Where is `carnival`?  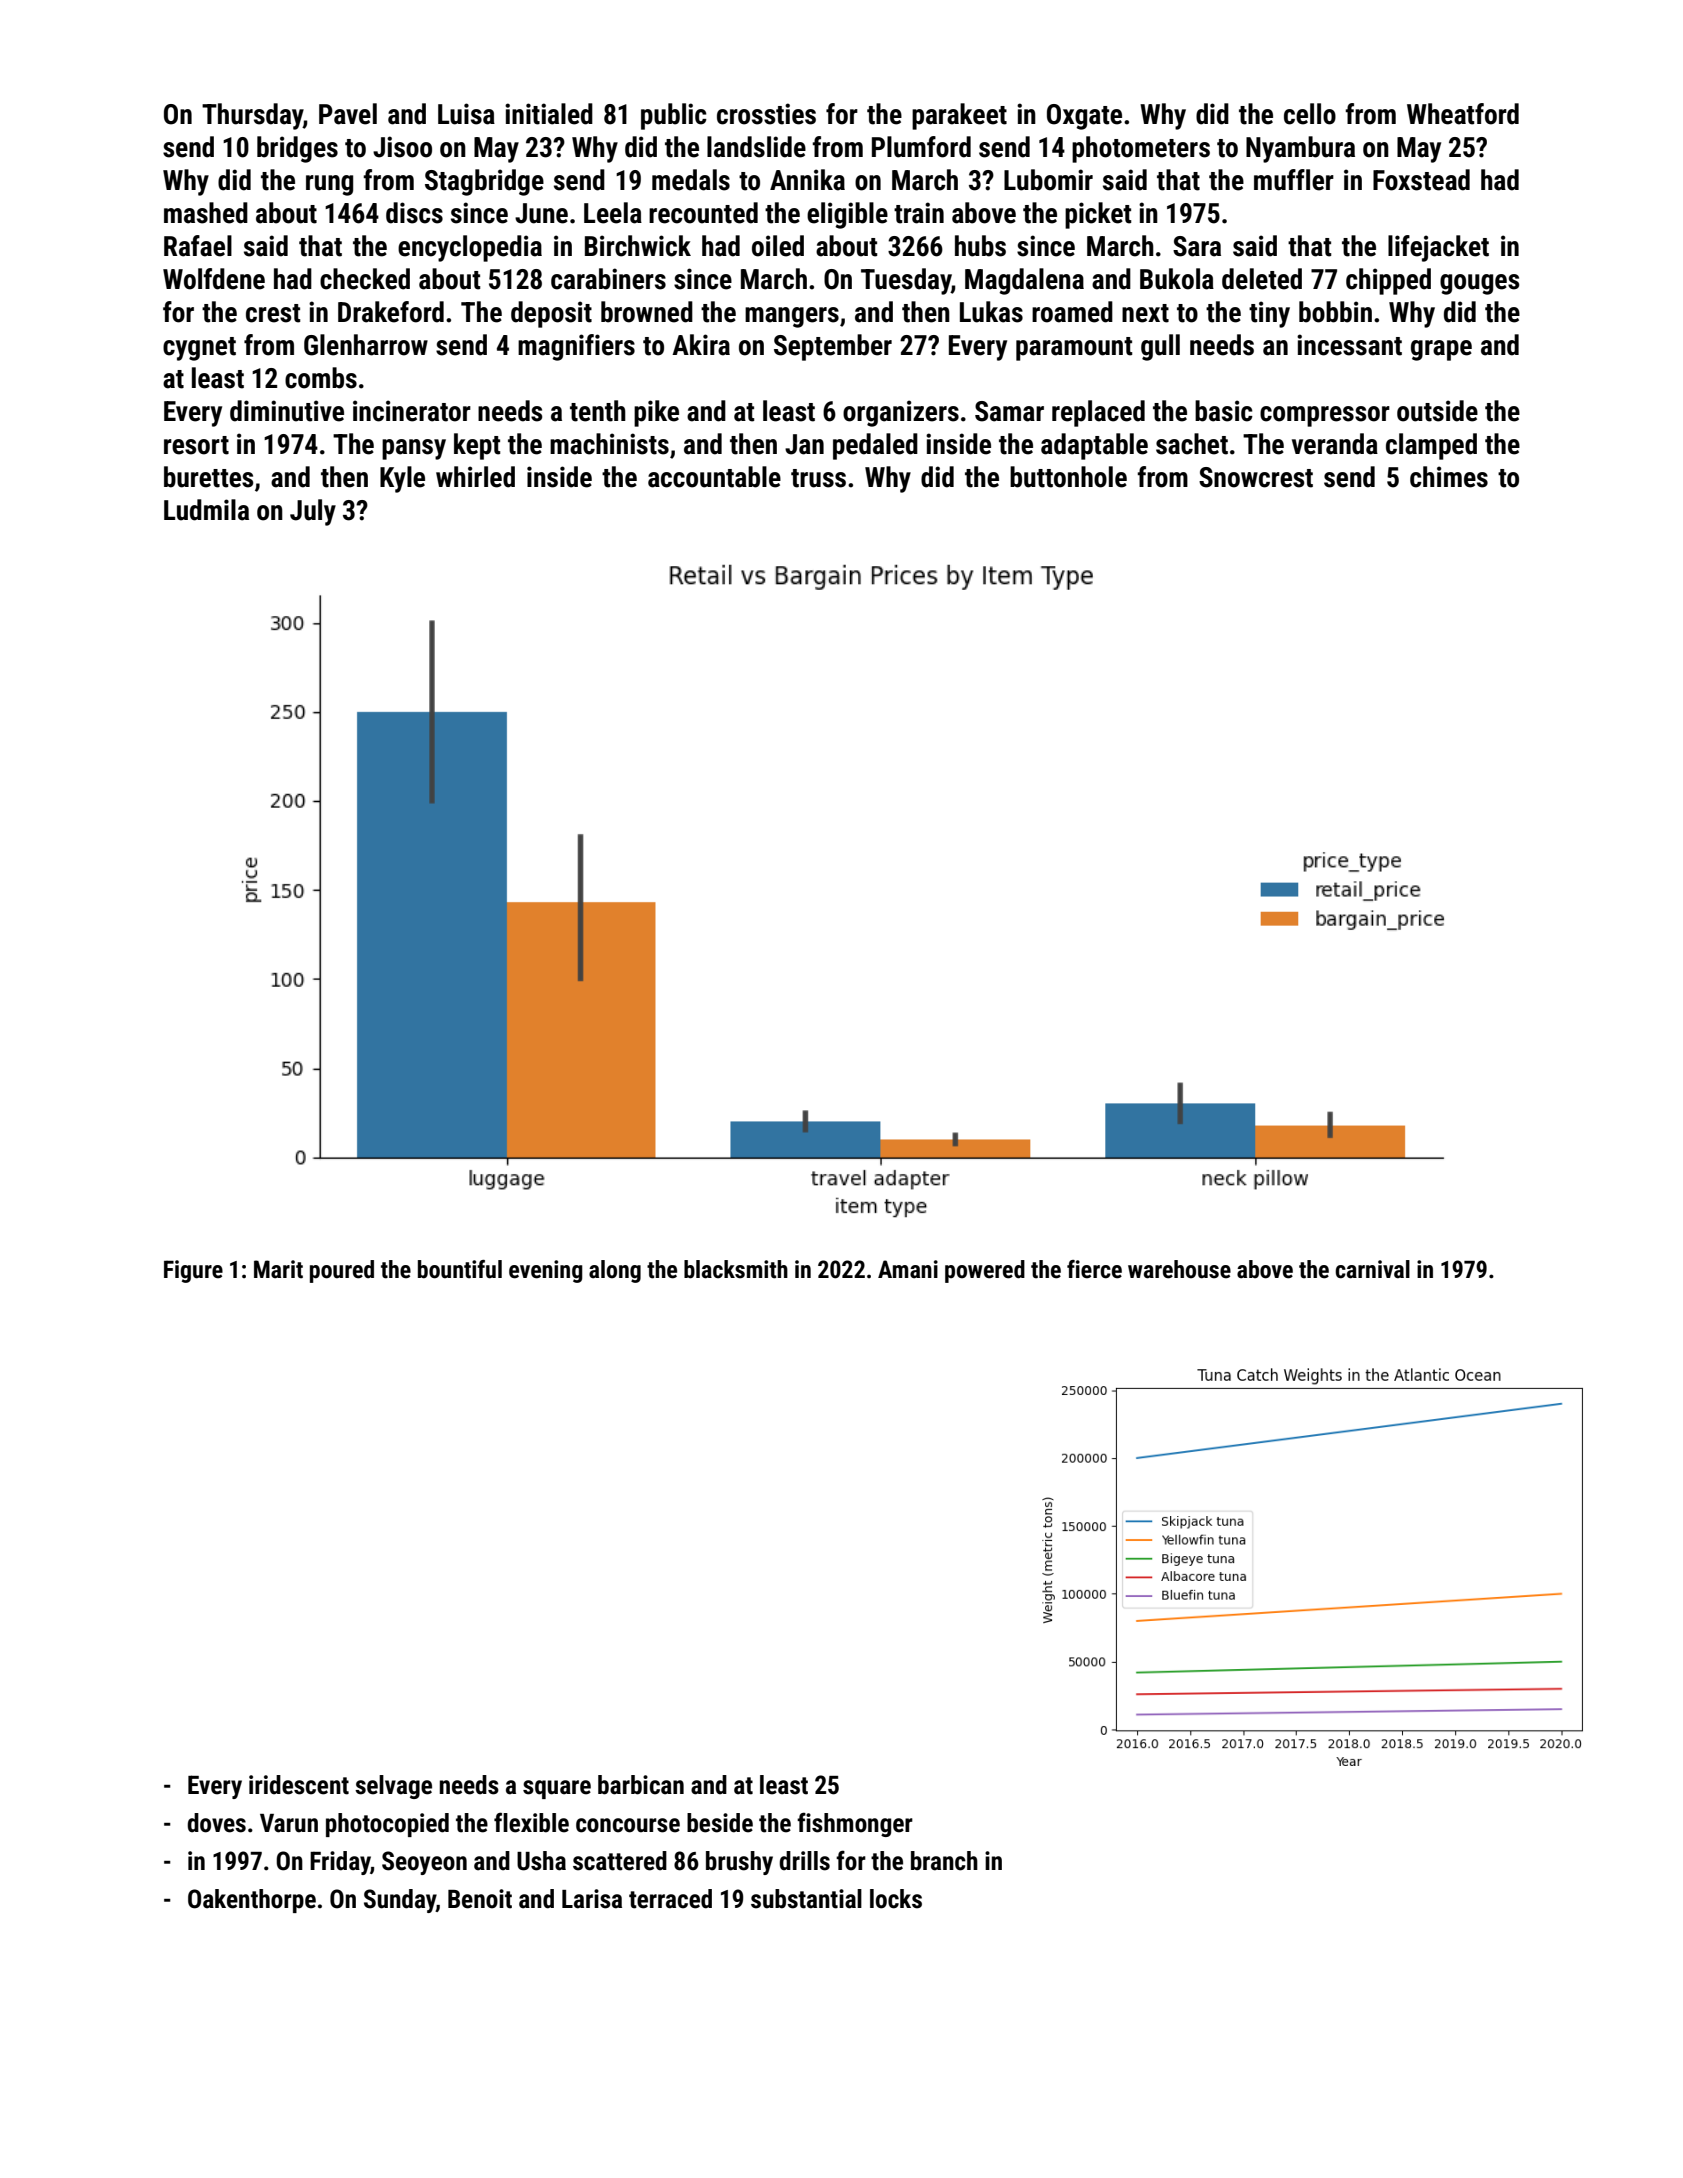 carnival is located at coordinates (1372, 1269).
